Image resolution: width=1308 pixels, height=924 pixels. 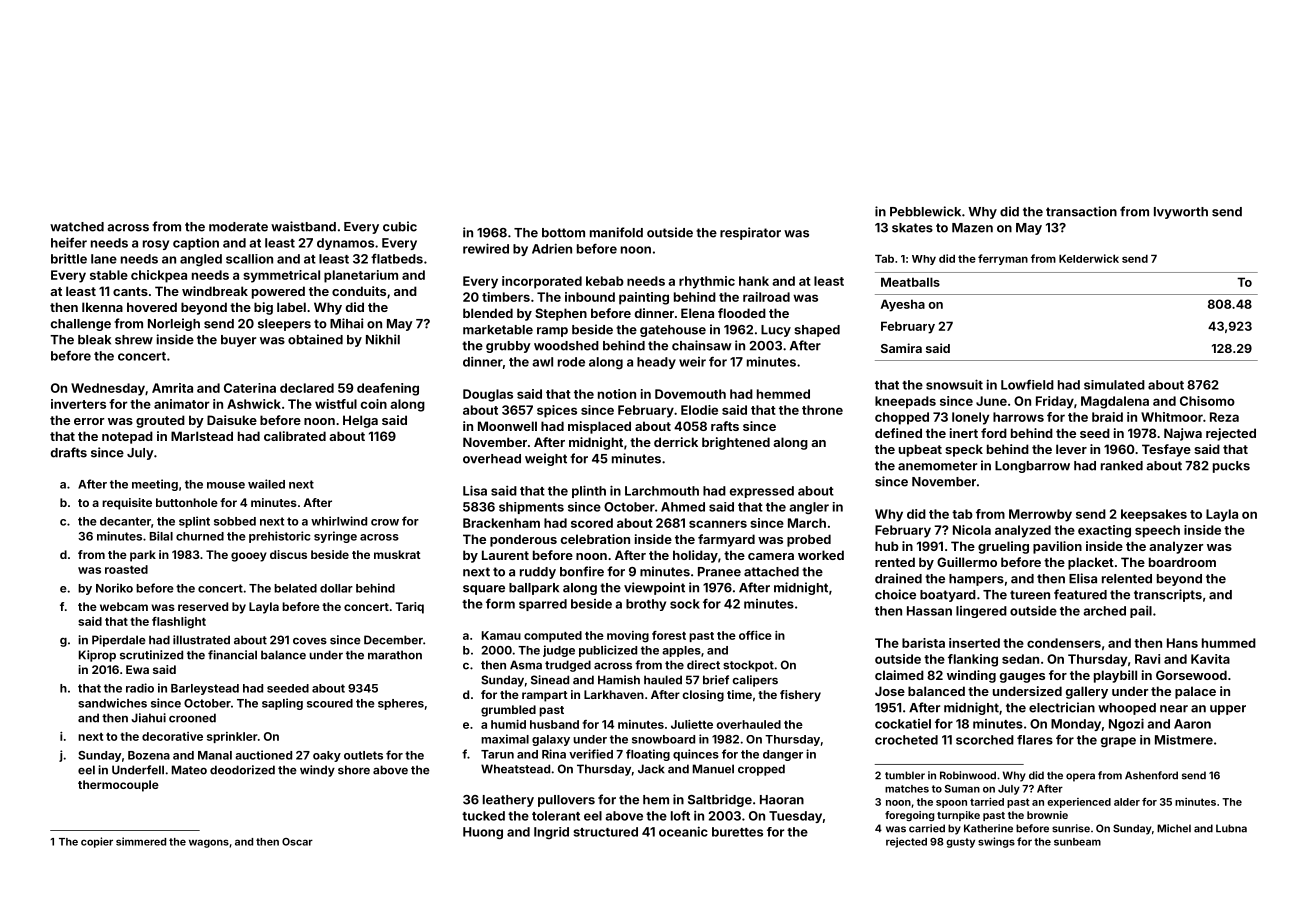 What do you see at coordinates (1127, 802) in the screenshot?
I see `alder` at bounding box center [1127, 802].
